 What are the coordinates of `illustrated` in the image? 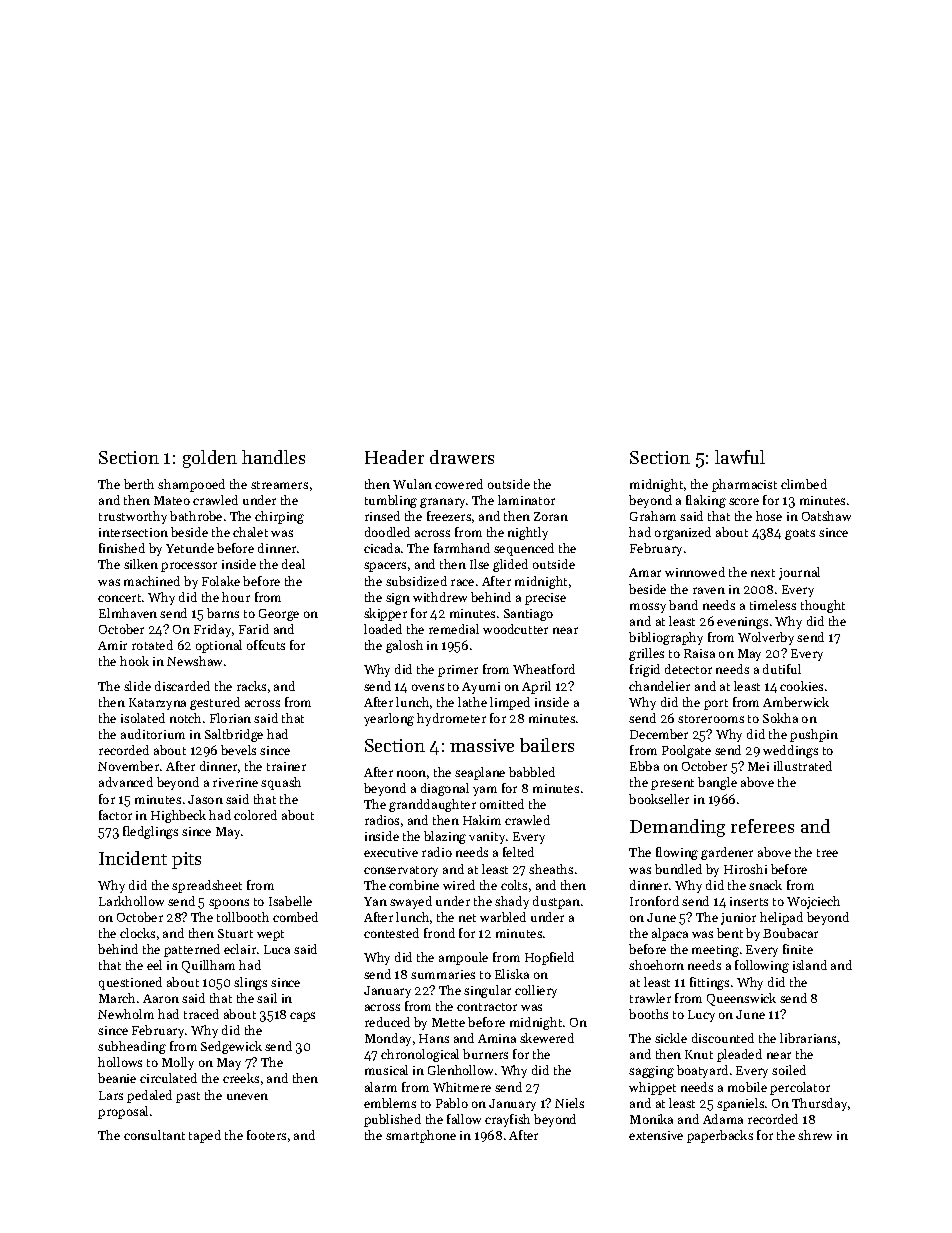 It's located at (803, 766).
